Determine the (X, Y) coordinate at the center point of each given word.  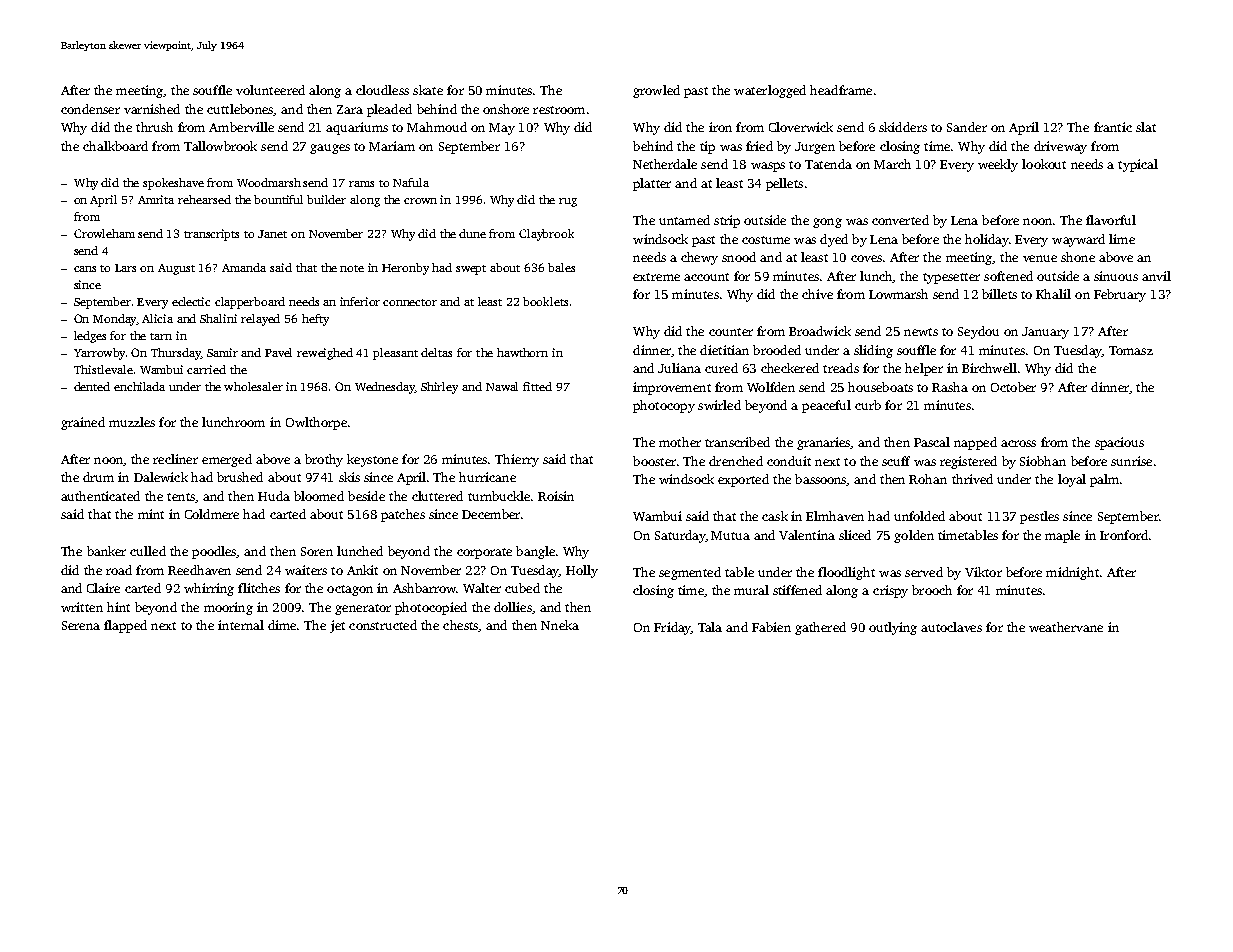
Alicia (157, 318)
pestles (1039, 517)
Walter (482, 588)
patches (403, 515)
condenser (90, 109)
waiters (306, 570)
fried (759, 146)
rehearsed (204, 199)
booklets (545, 301)
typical (1138, 165)
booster (654, 461)
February (1120, 295)
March (892, 164)
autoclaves (951, 627)
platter (652, 184)
